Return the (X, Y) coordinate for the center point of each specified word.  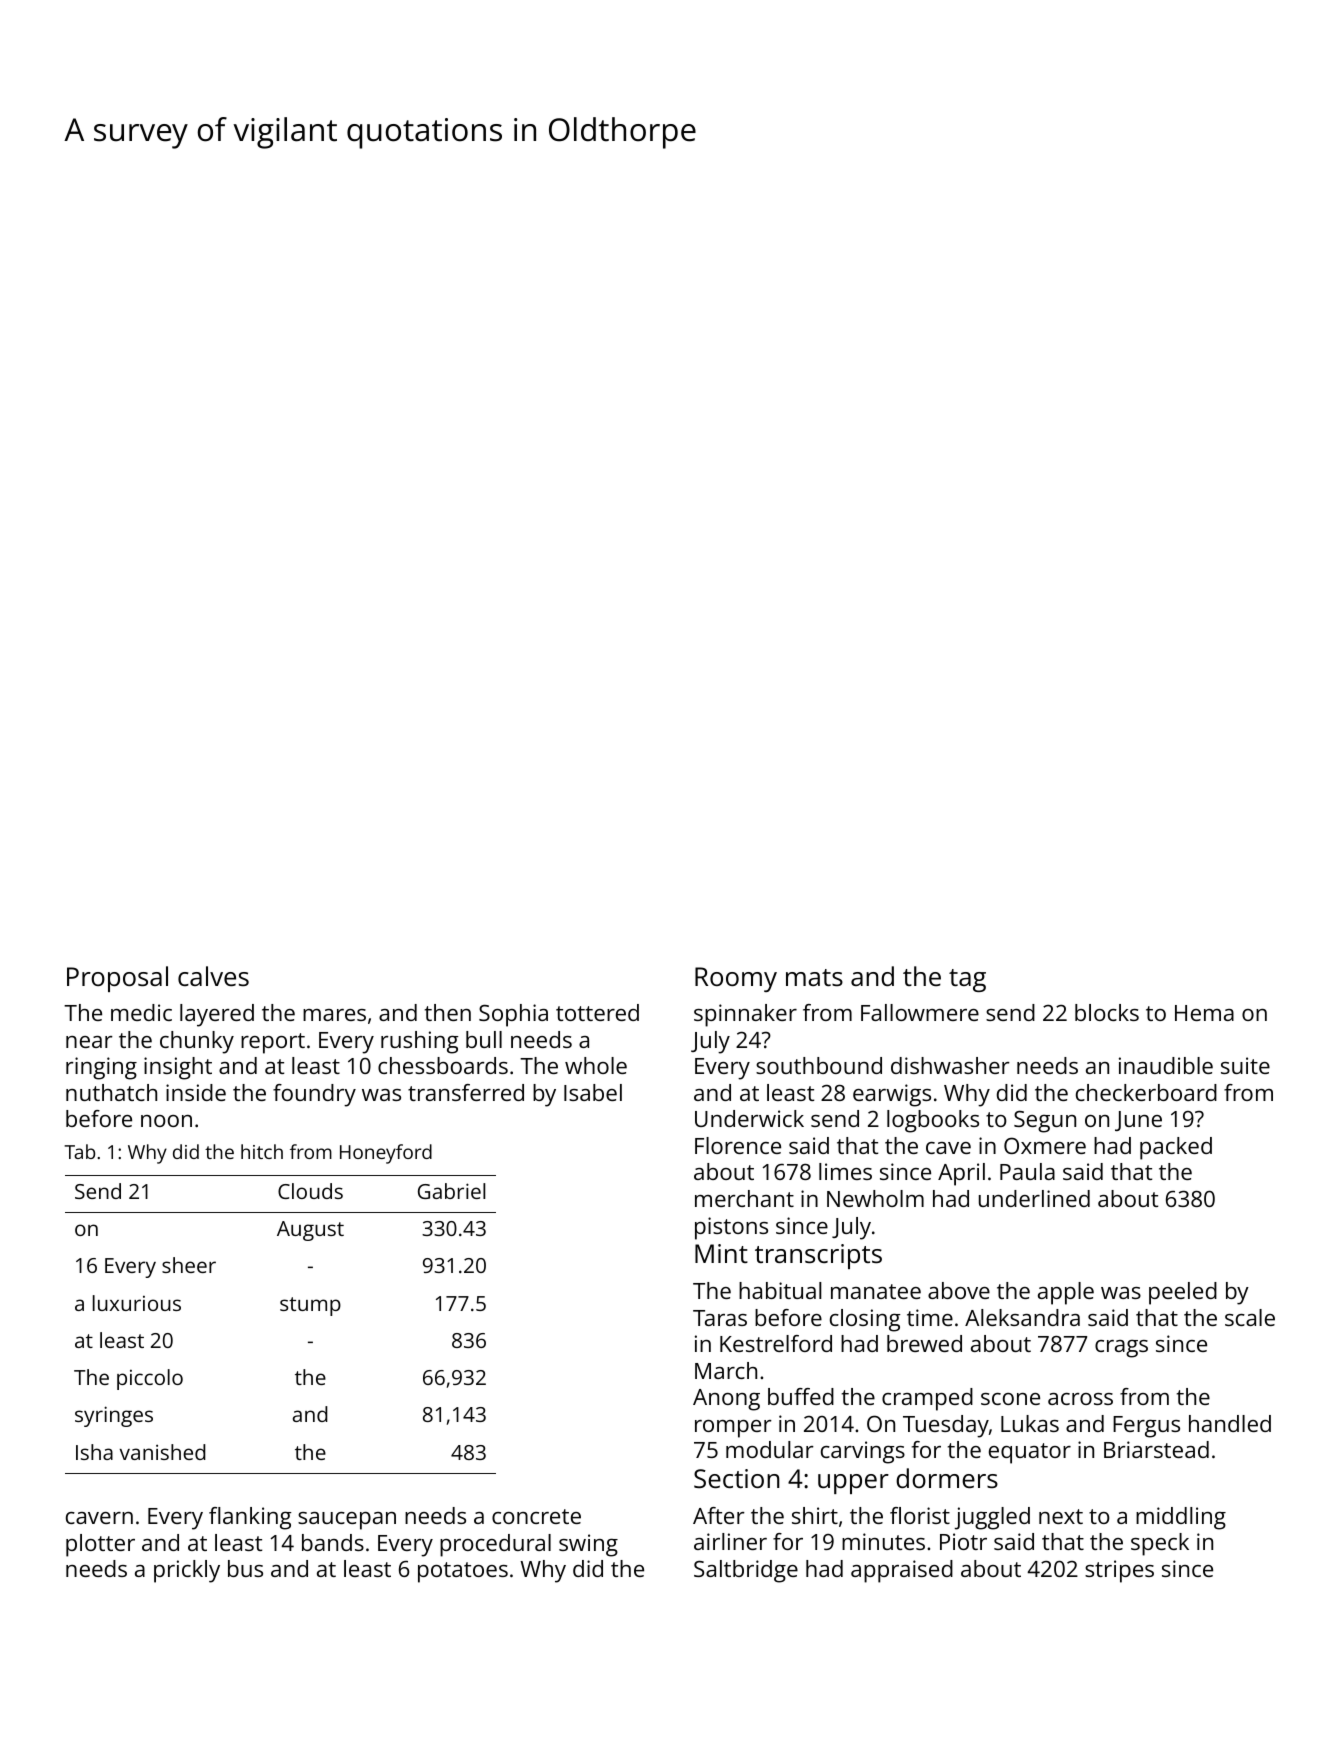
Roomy (736, 979)
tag (967, 980)
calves (213, 976)
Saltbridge (746, 1571)
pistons (731, 1228)
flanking (250, 1518)
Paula (1027, 1171)
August (310, 1231)
